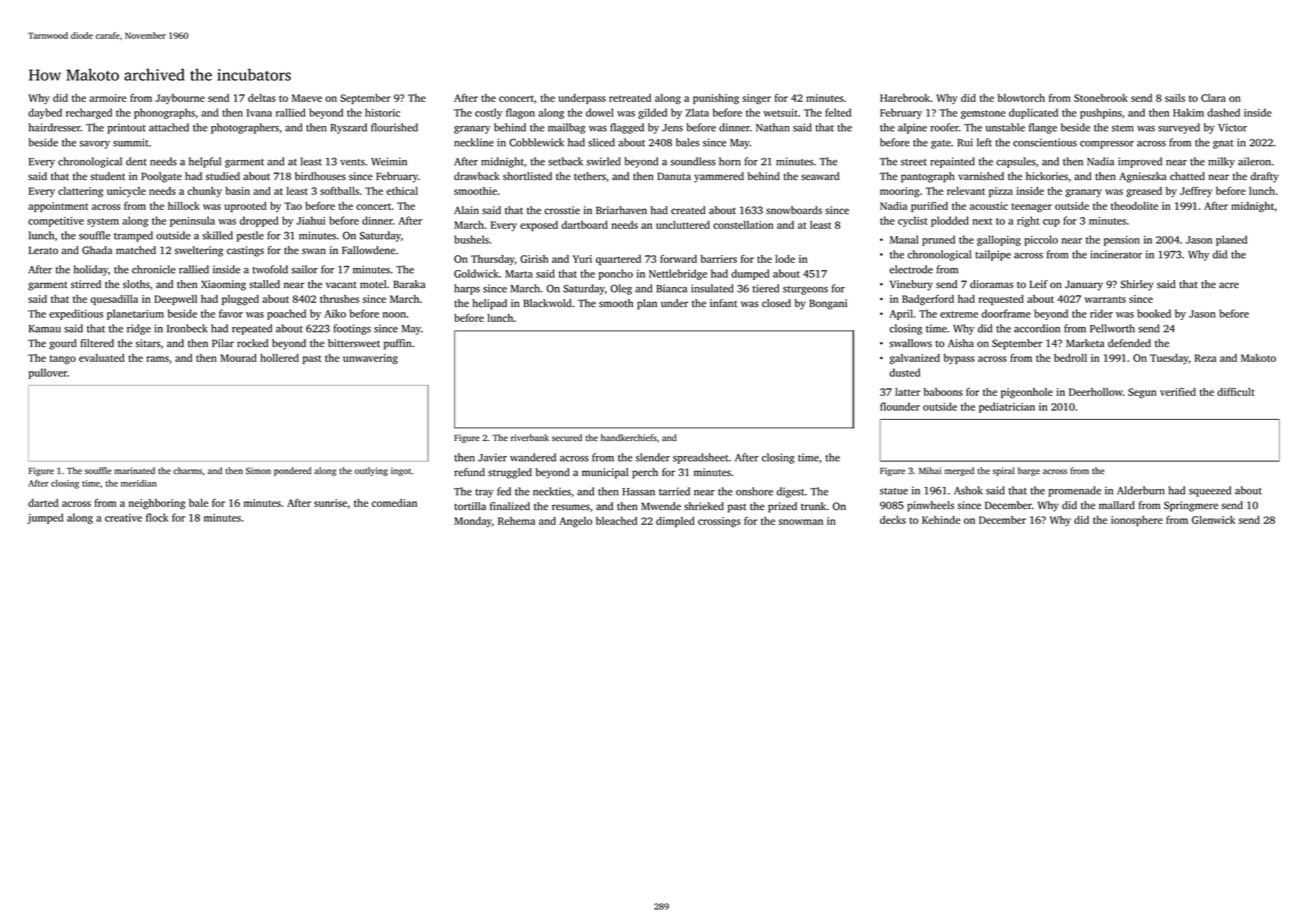 The height and width of the document is (924, 1308). I want to click on closed, so click(776, 303).
